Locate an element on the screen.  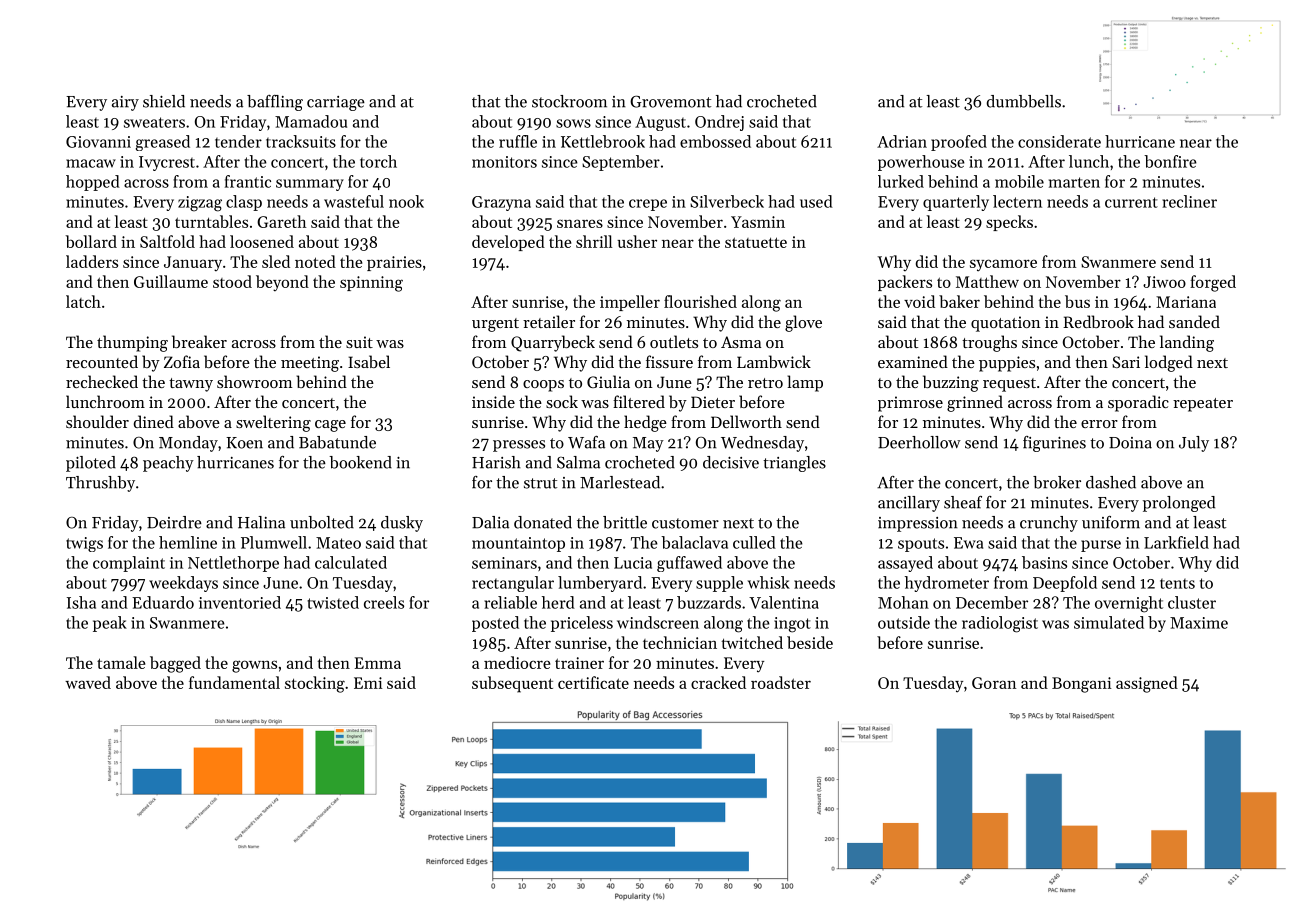
spinning is located at coordinates (371, 284).
